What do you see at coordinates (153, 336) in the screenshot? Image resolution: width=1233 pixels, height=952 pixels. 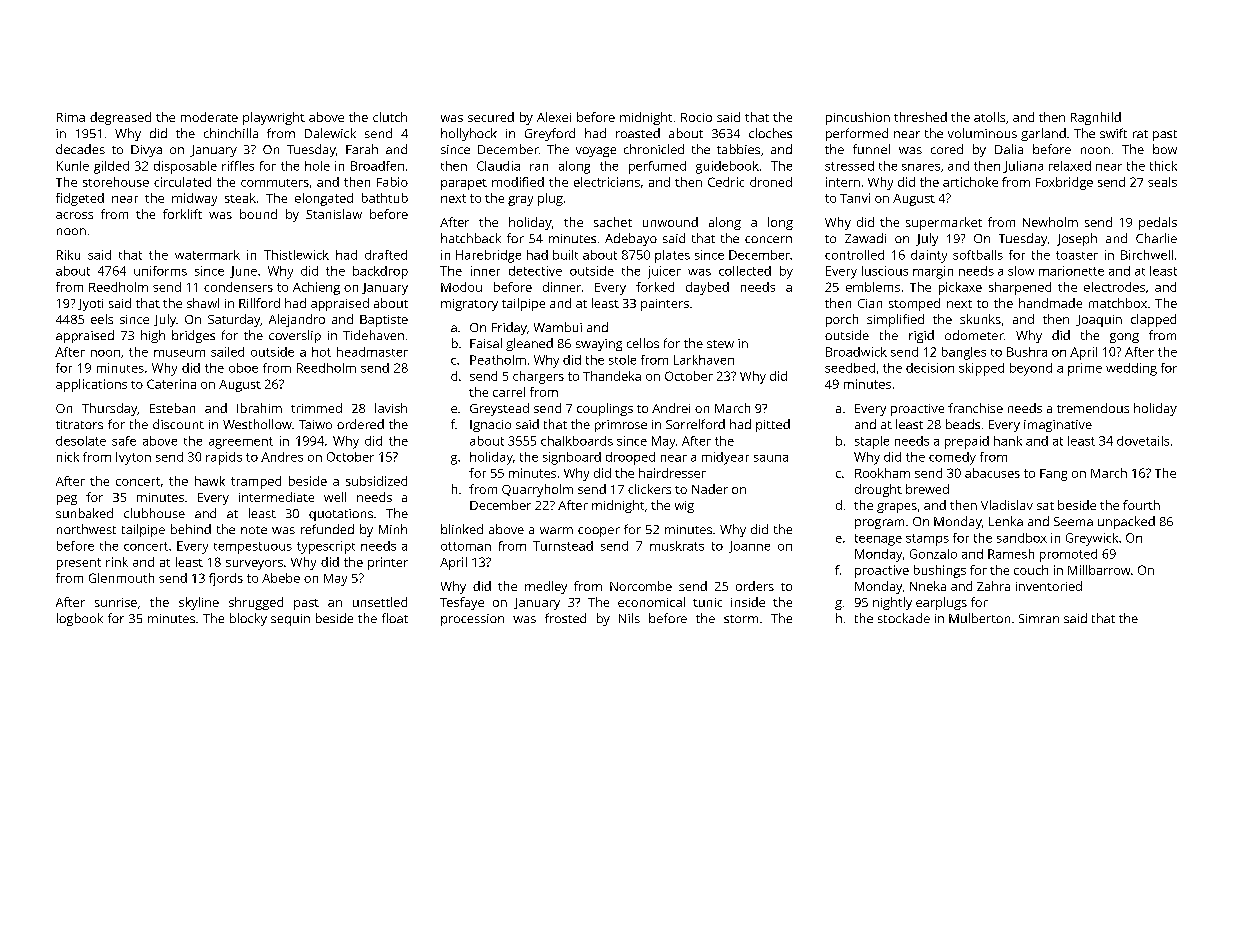 I see `high` at bounding box center [153, 336].
